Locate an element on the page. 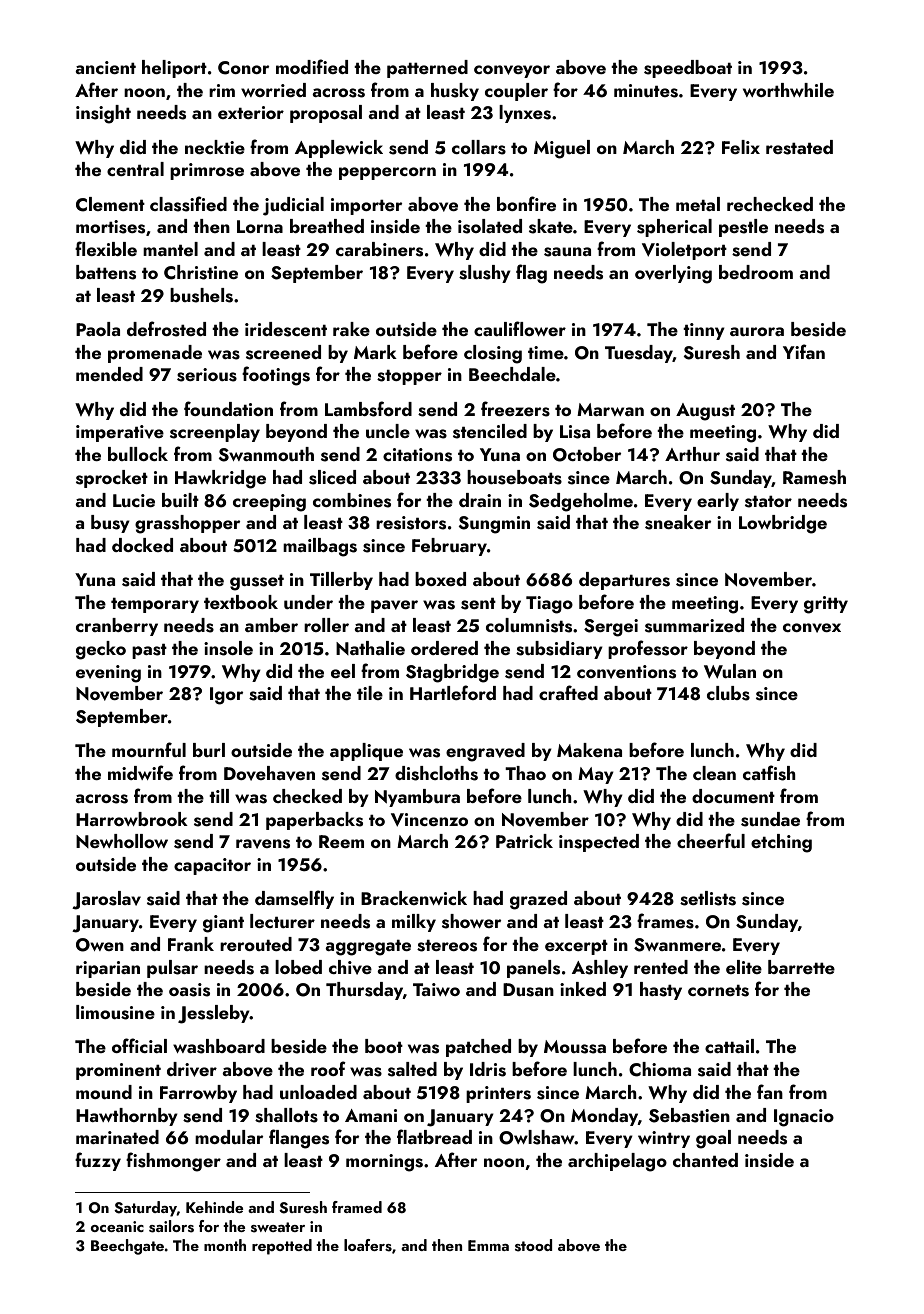  patterned is located at coordinates (427, 69).
